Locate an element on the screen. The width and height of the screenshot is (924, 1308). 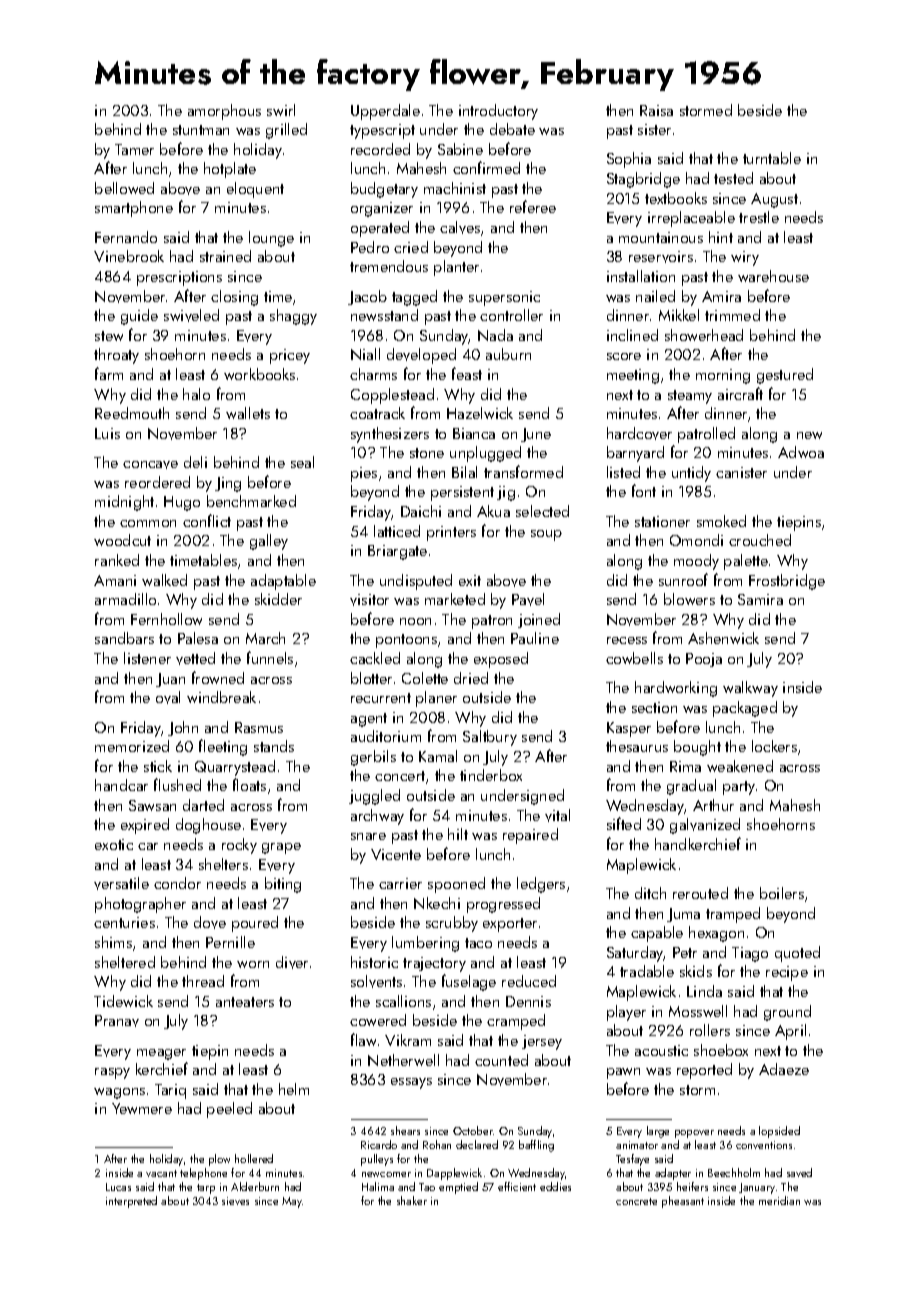
shears is located at coordinates (405, 1130).
